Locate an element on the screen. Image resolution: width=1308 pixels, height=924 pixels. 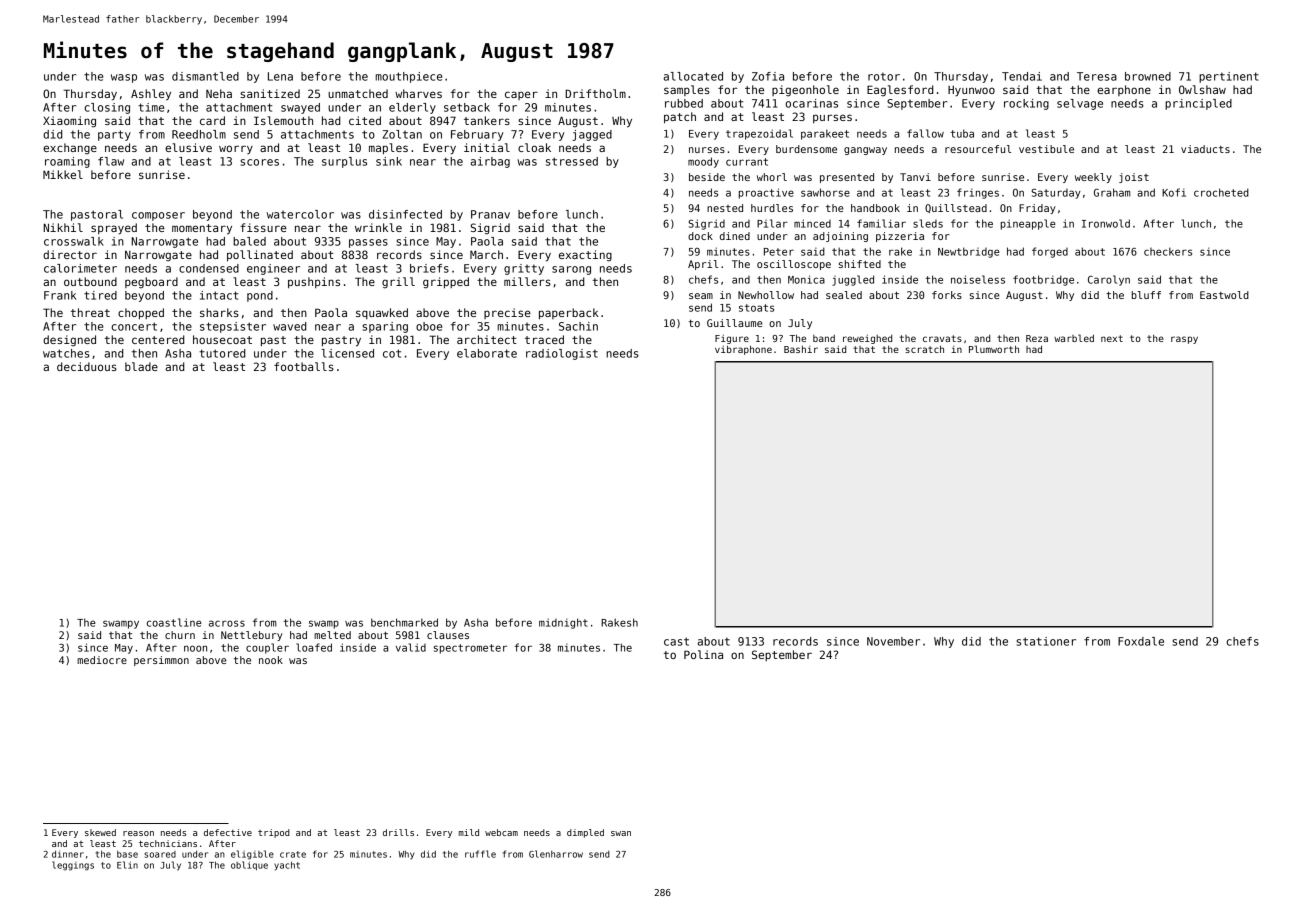
composer is located at coordinates (158, 216).
